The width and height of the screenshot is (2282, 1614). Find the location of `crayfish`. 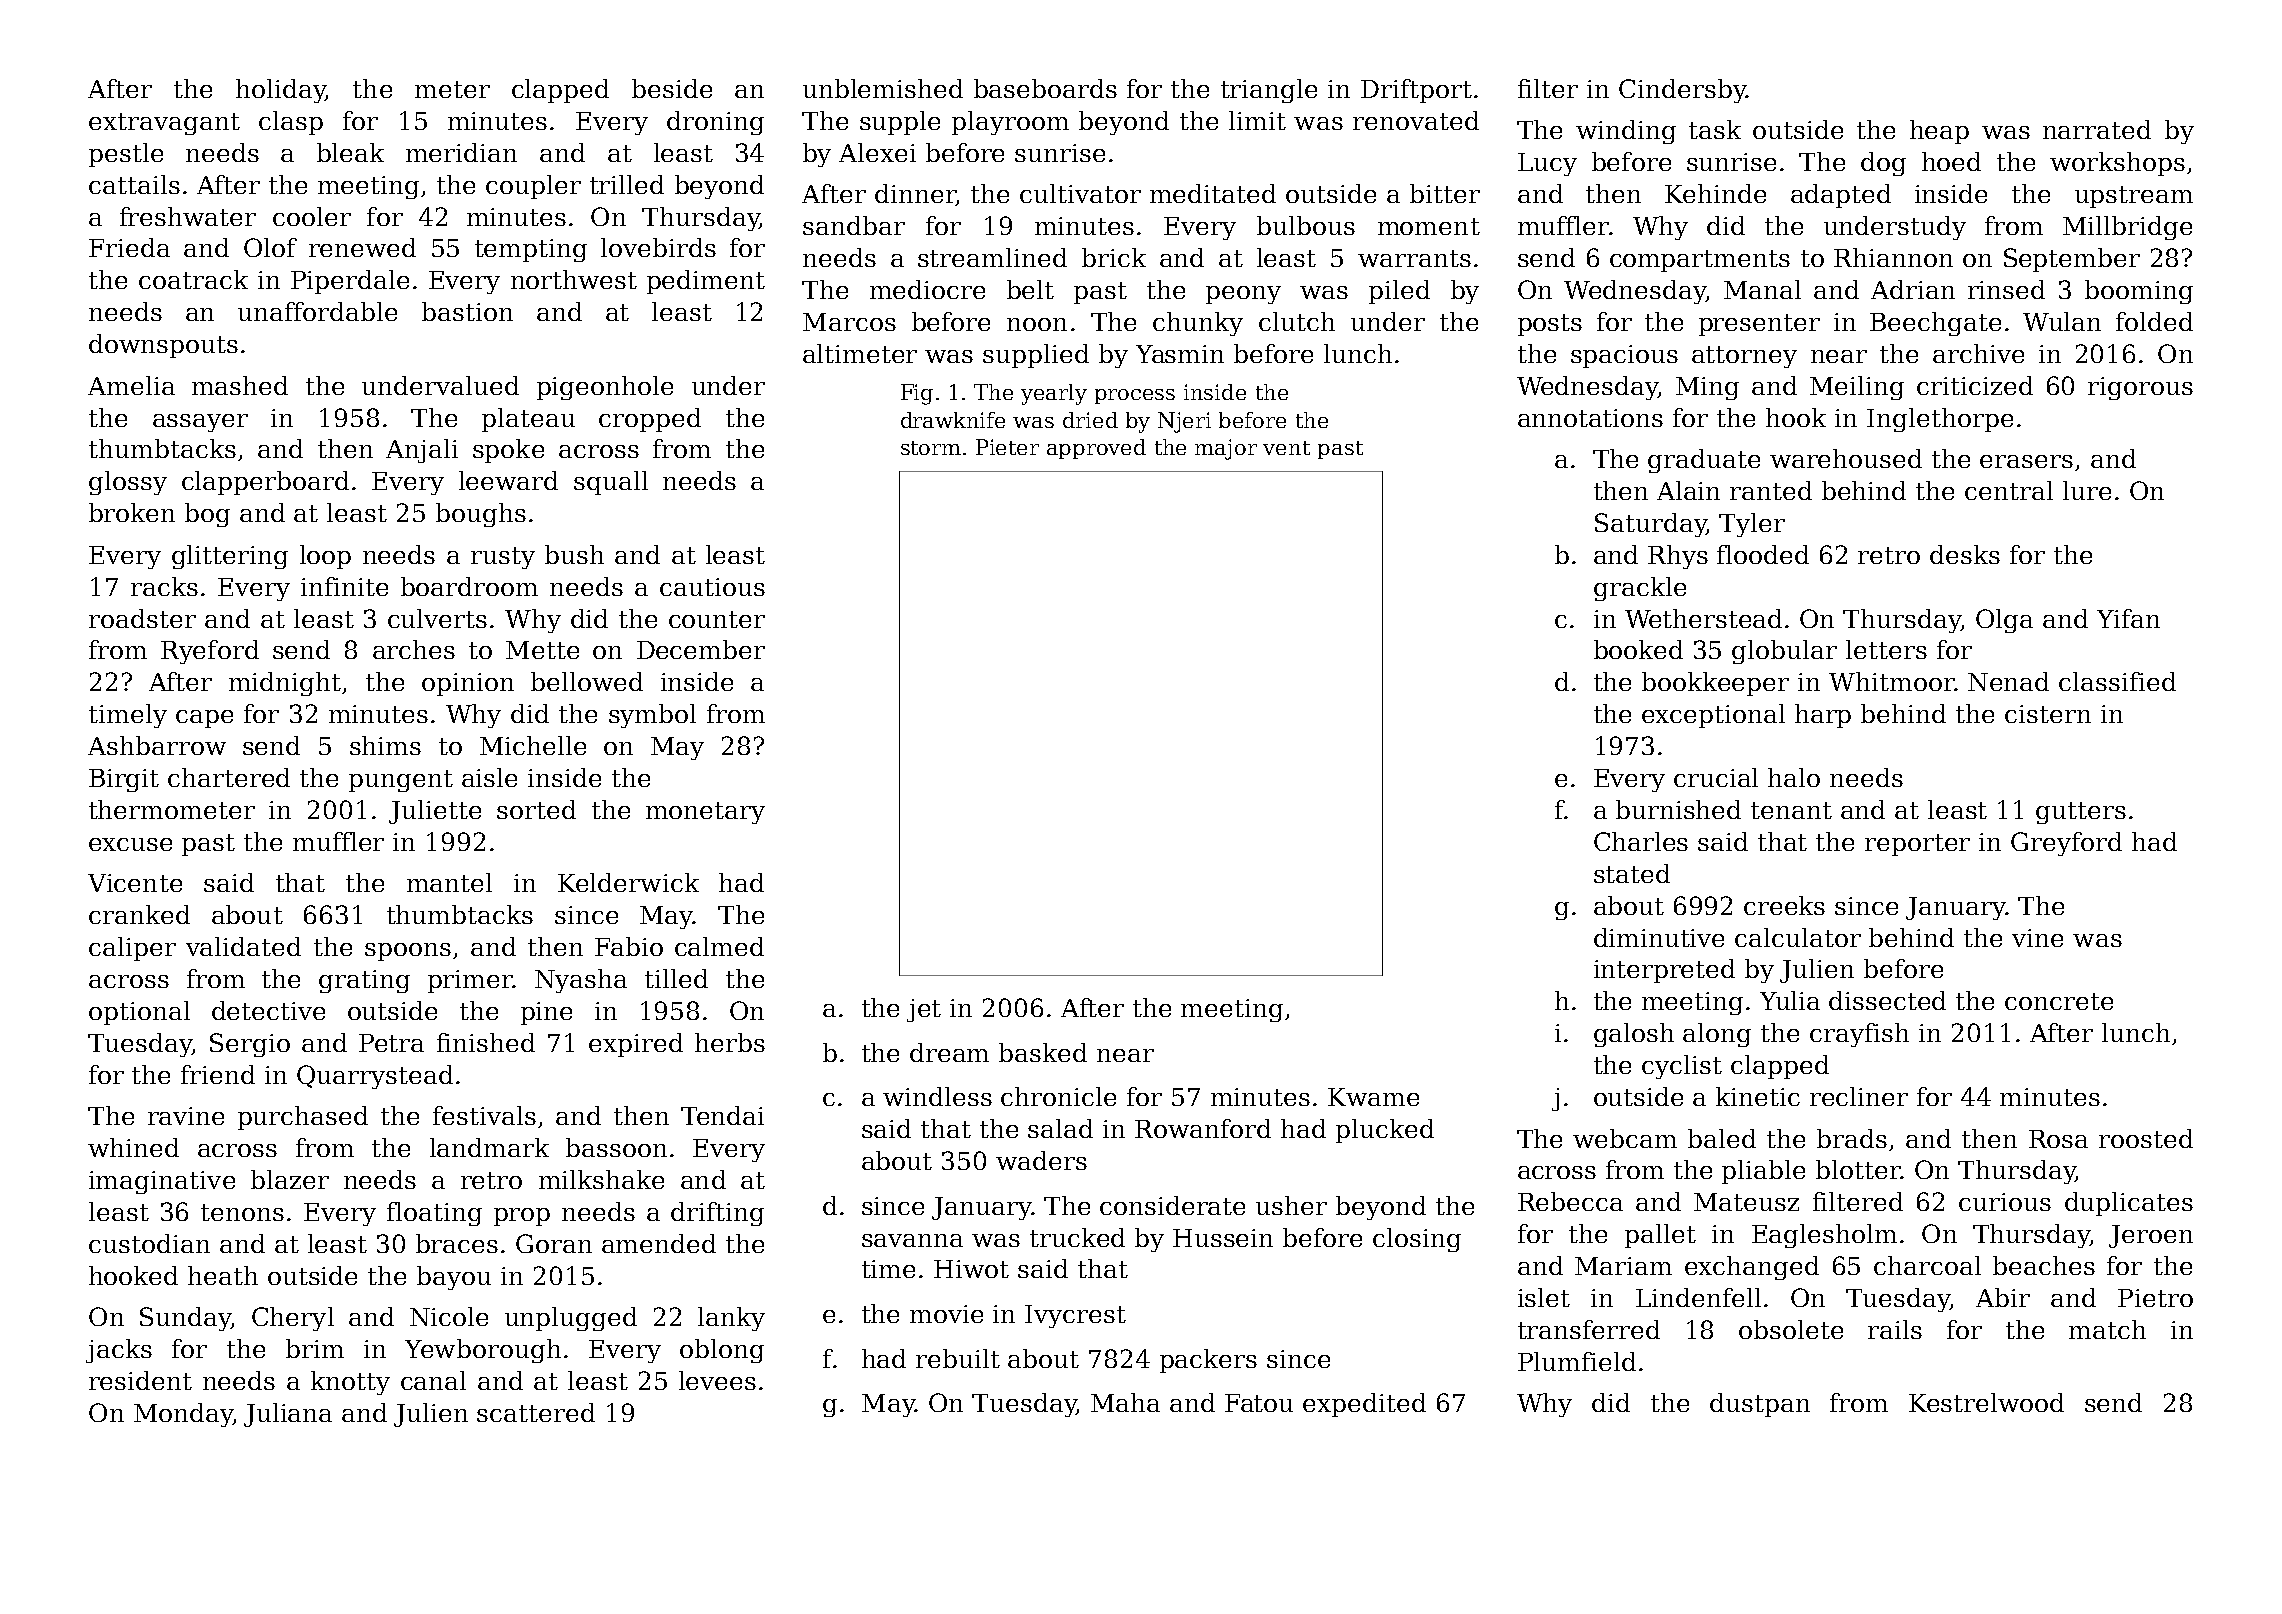

crayfish is located at coordinates (1859, 1035).
